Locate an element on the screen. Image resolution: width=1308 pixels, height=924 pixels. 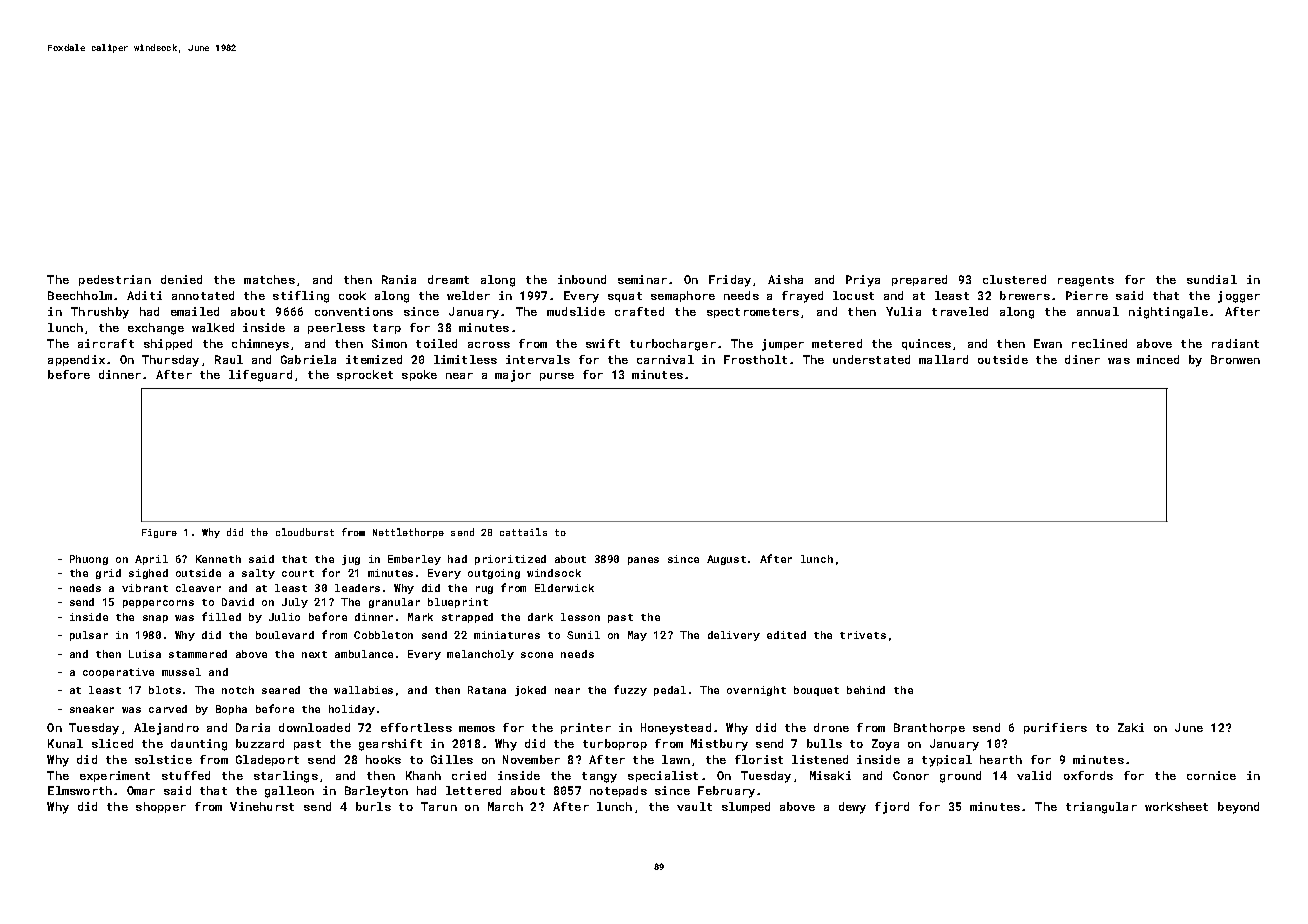
delivery is located at coordinates (734, 636).
